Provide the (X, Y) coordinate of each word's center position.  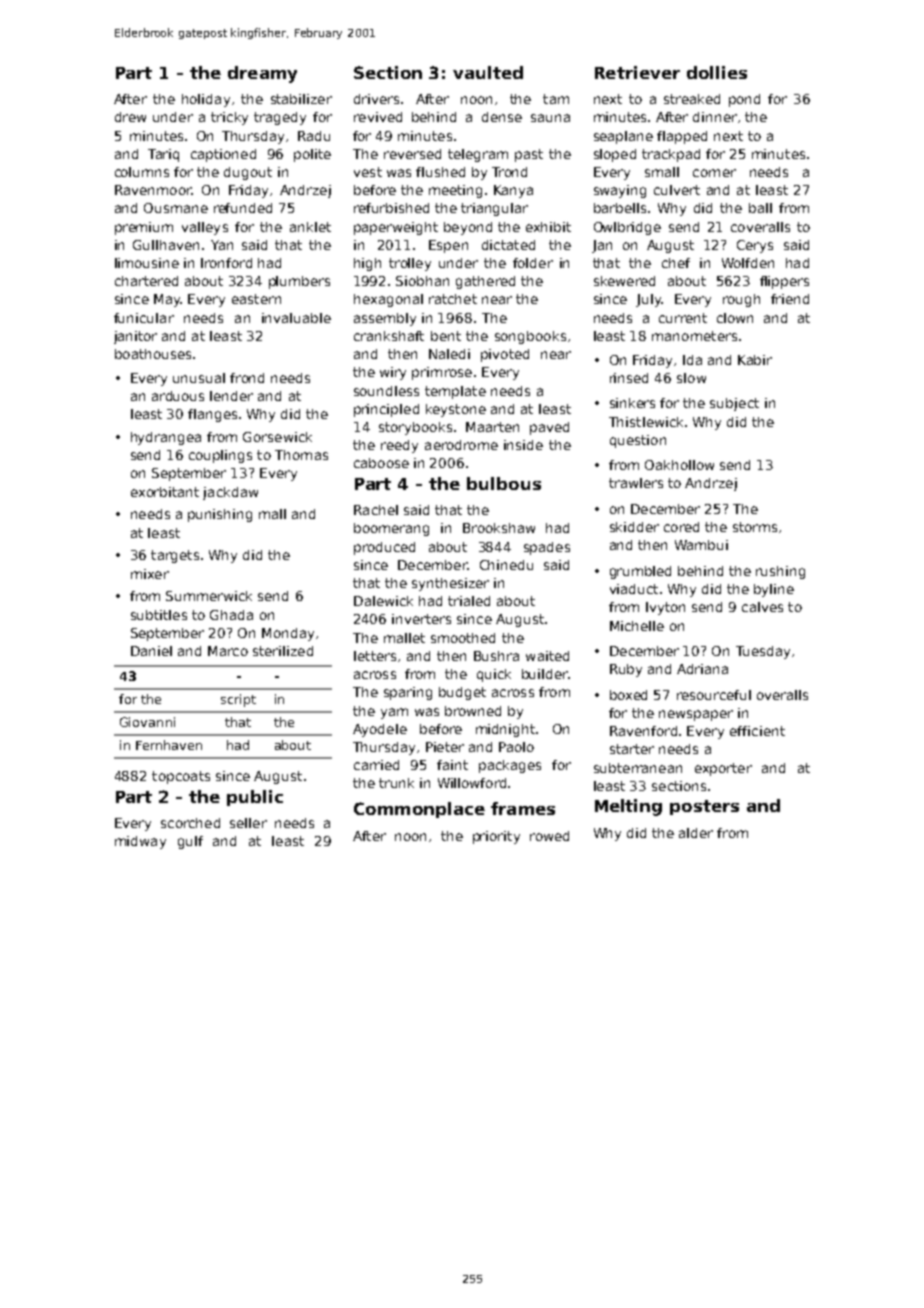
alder (696, 833)
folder (533, 263)
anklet (310, 227)
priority (496, 837)
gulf (190, 842)
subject (734, 404)
